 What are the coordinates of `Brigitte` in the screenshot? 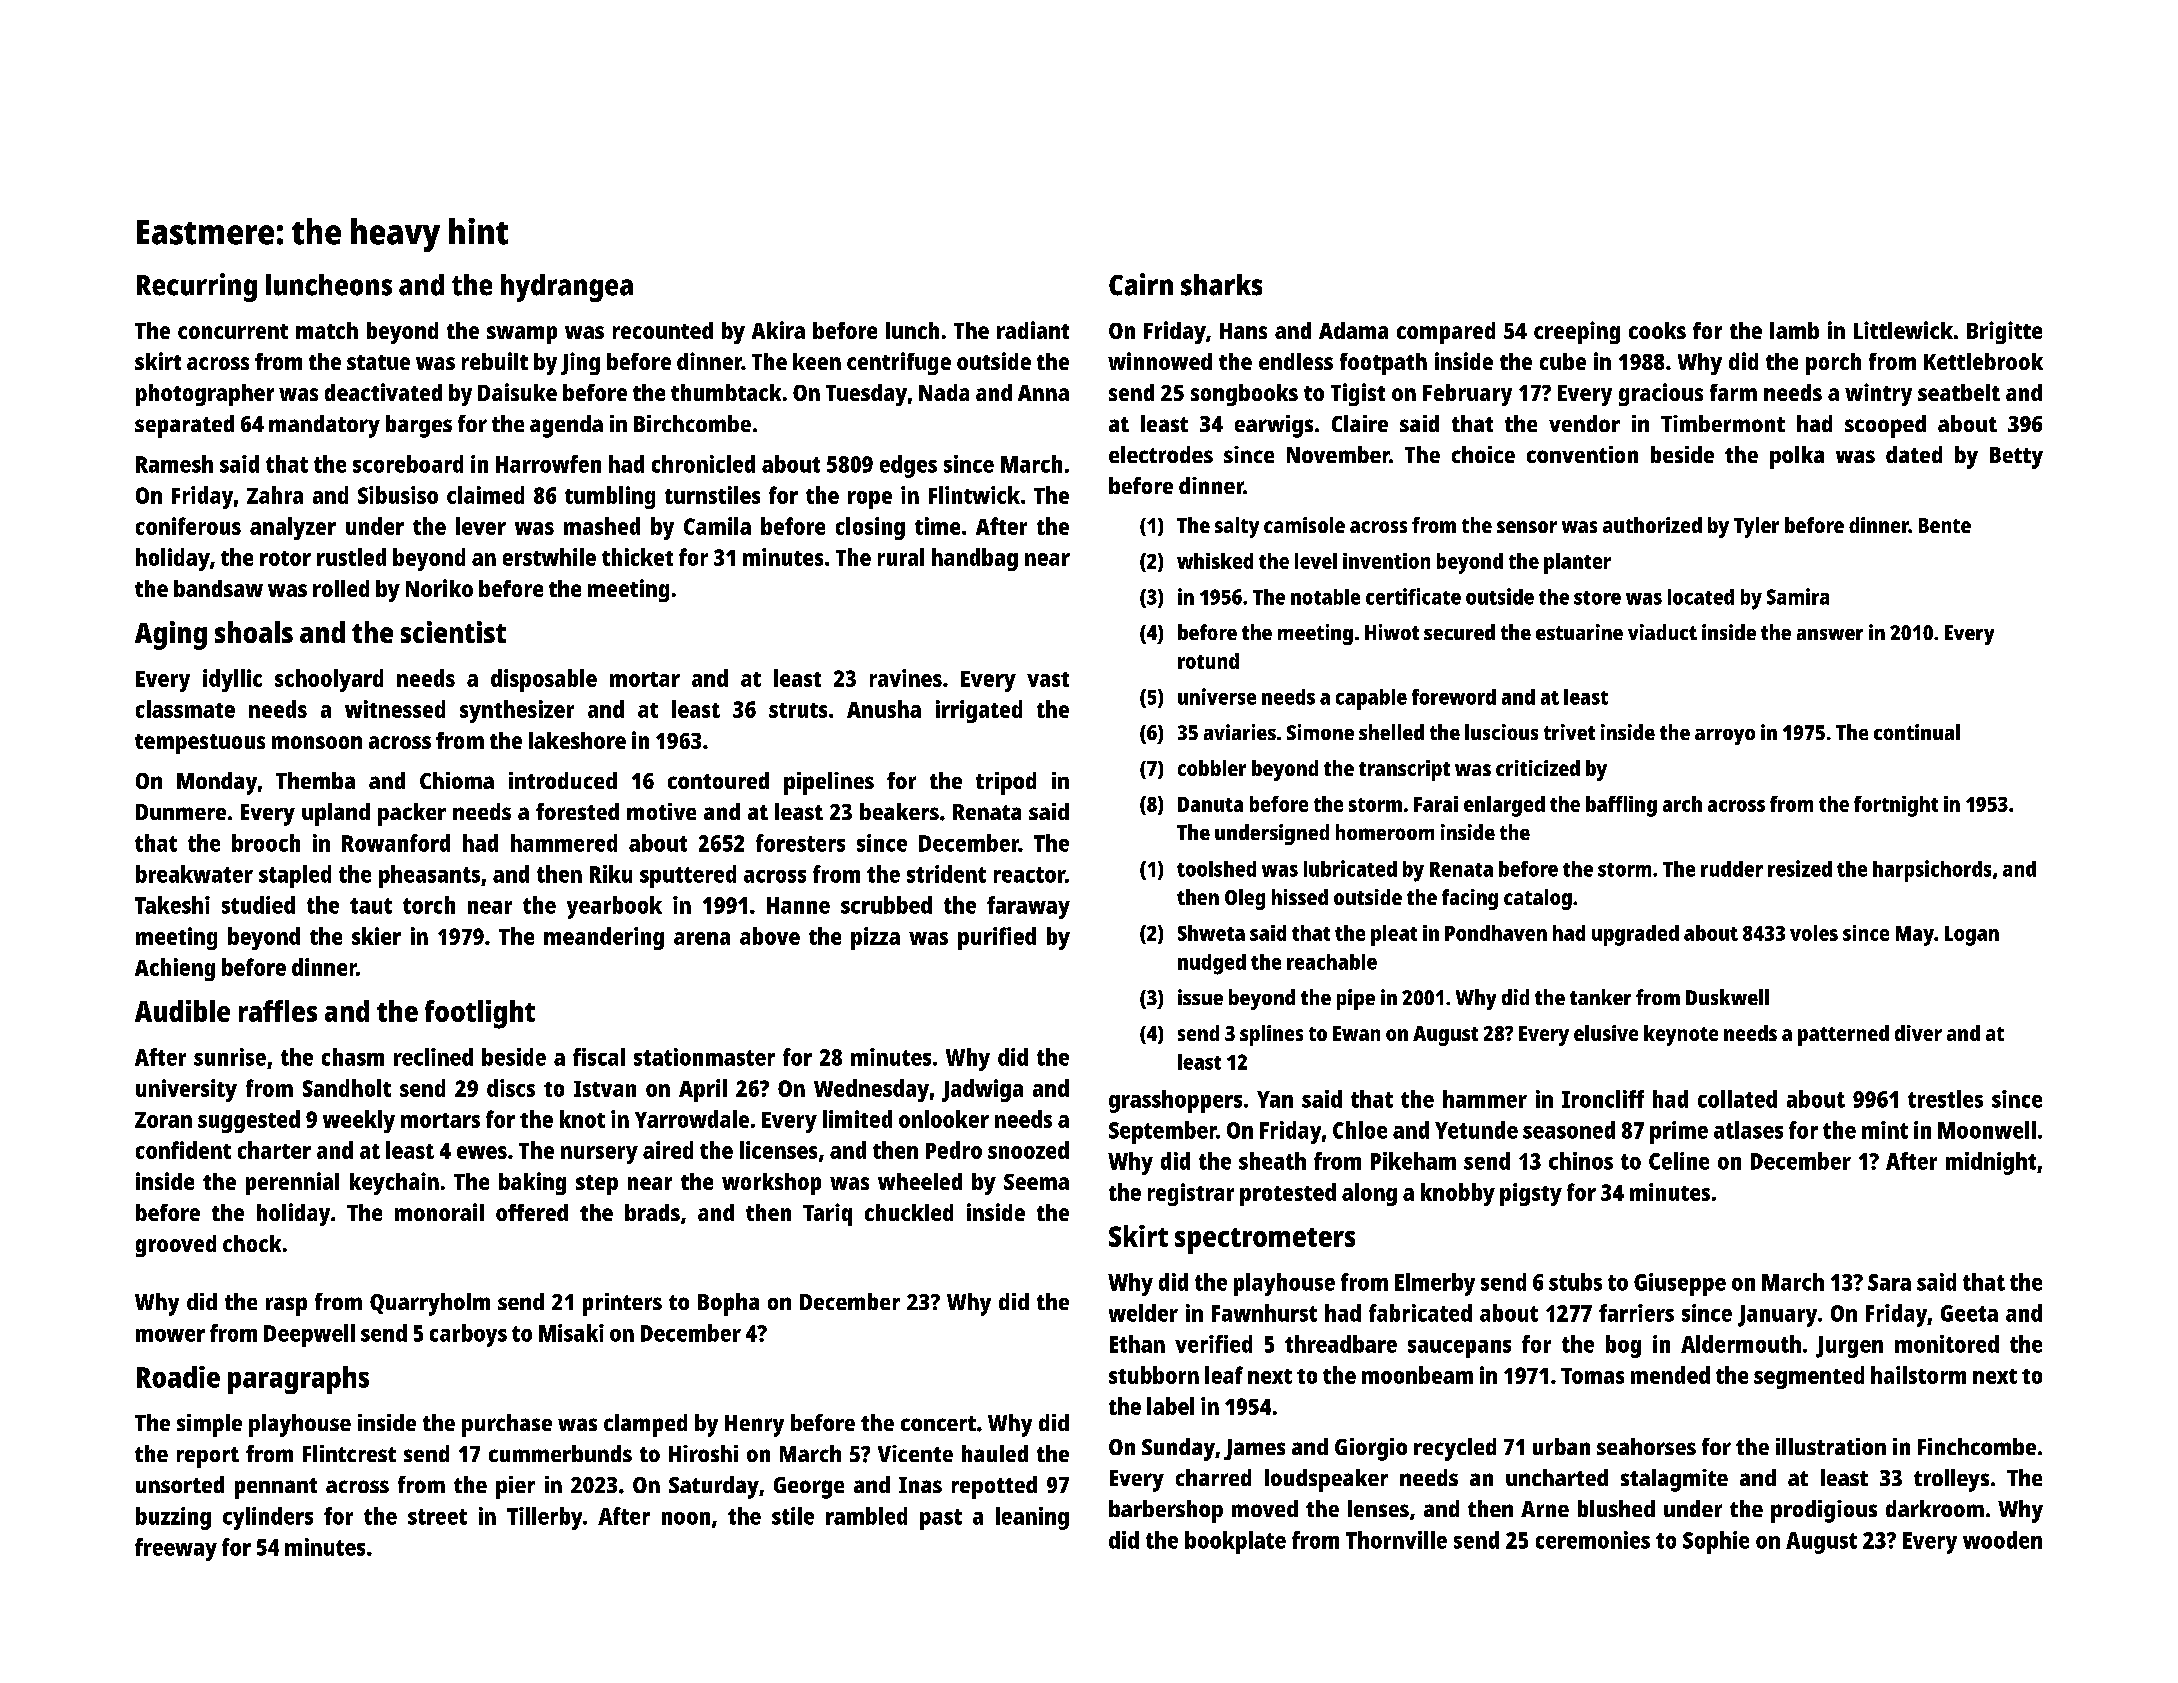 It's located at (2004, 332).
